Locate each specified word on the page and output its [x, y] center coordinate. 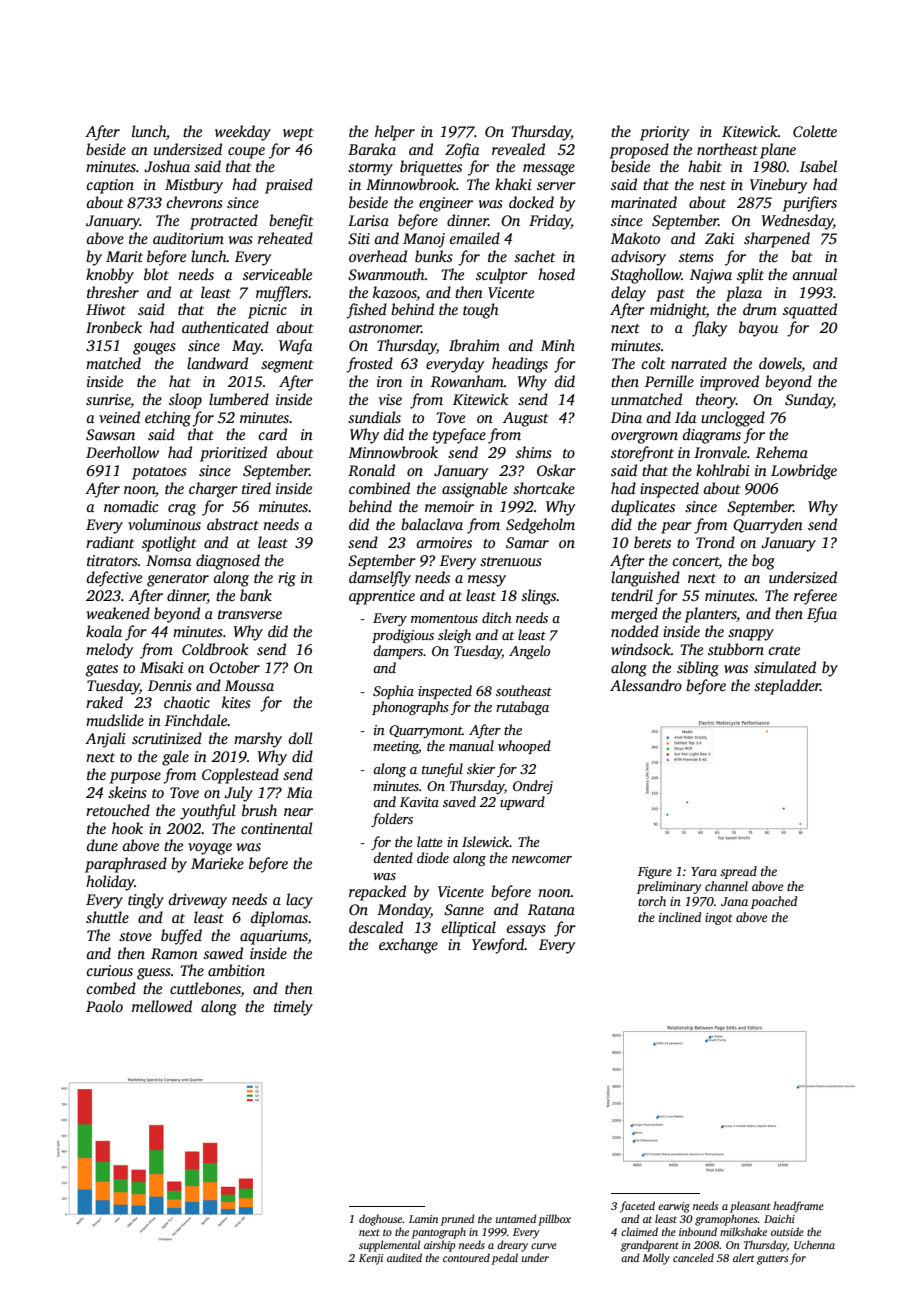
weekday [243, 133]
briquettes [431, 168]
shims [534, 452]
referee [815, 597]
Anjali [105, 740]
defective [114, 579]
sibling [698, 669]
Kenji [371, 1259]
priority [664, 133]
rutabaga [522, 708]
